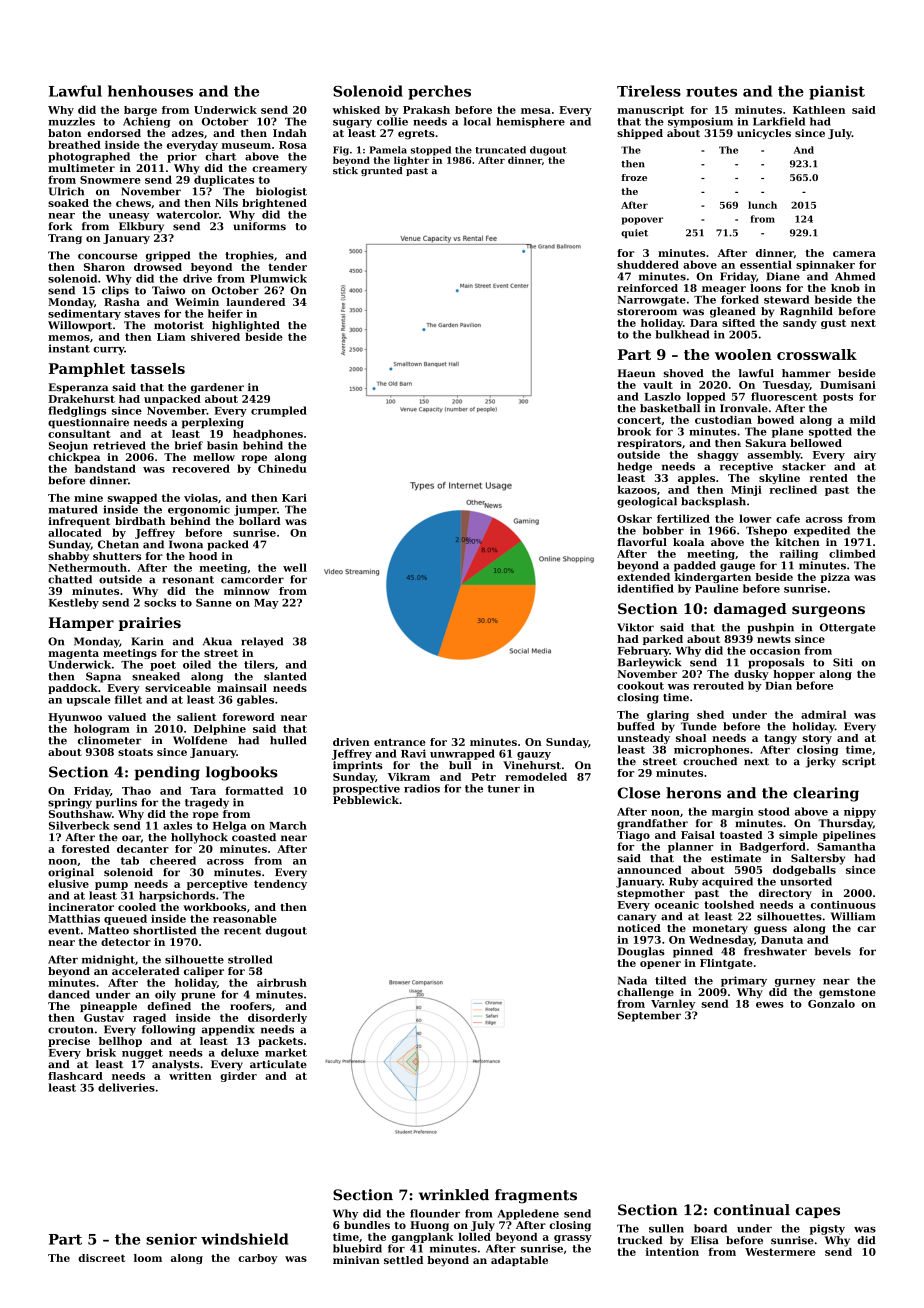 Image resolution: width=924 pixels, height=1308 pixels. I want to click on baton, so click(64, 133).
